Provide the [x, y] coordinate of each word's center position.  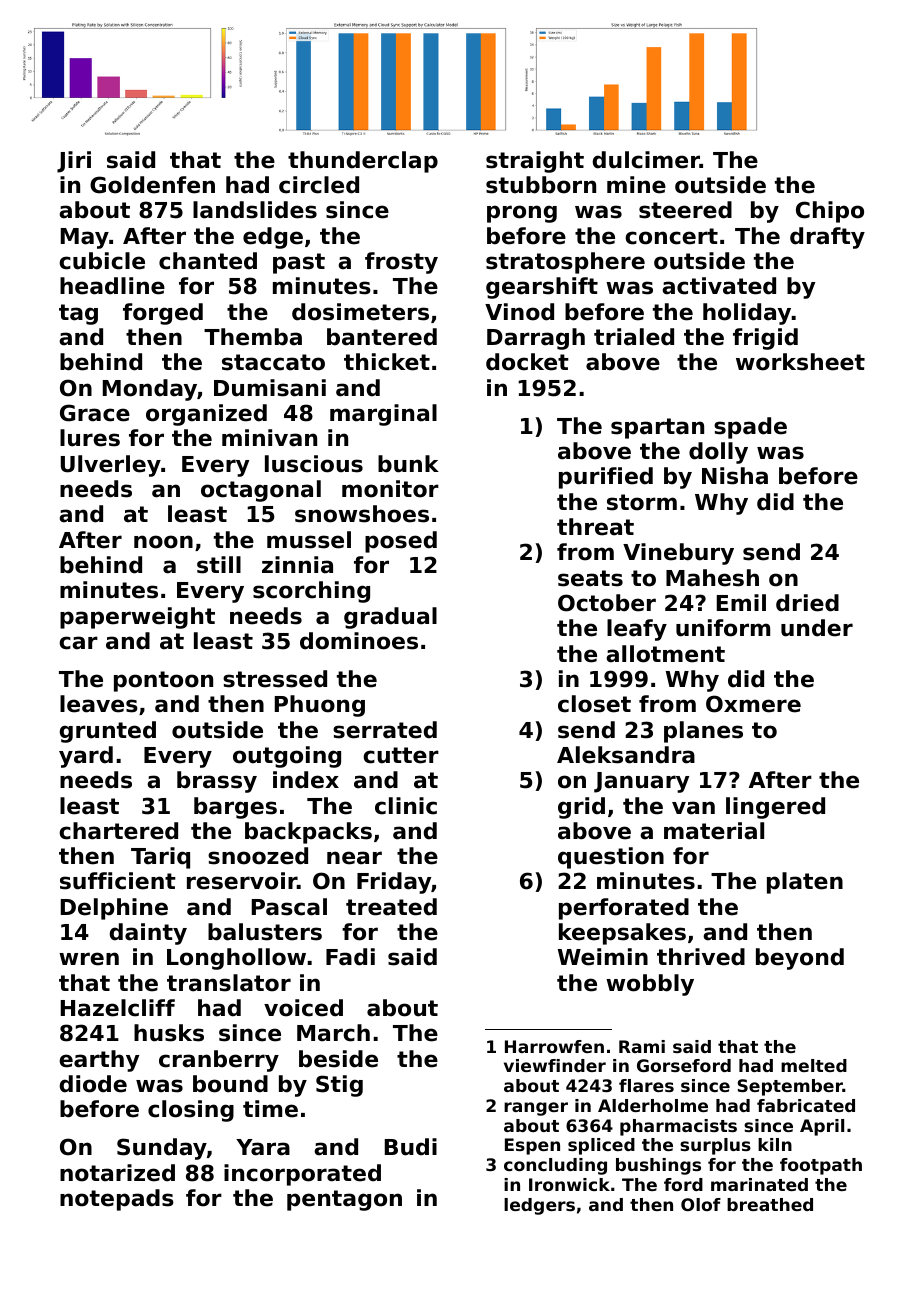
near [354, 858]
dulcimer [646, 160]
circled [319, 185]
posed [401, 542]
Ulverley [111, 466]
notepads [117, 1200]
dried [807, 603]
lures [90, 438]
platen [805, 883]
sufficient [118, 881]
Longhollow [236, 959]
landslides [255, 210]
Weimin [603, 957]
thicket [387, 362]
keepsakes [622, 934]
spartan [657, 428]
